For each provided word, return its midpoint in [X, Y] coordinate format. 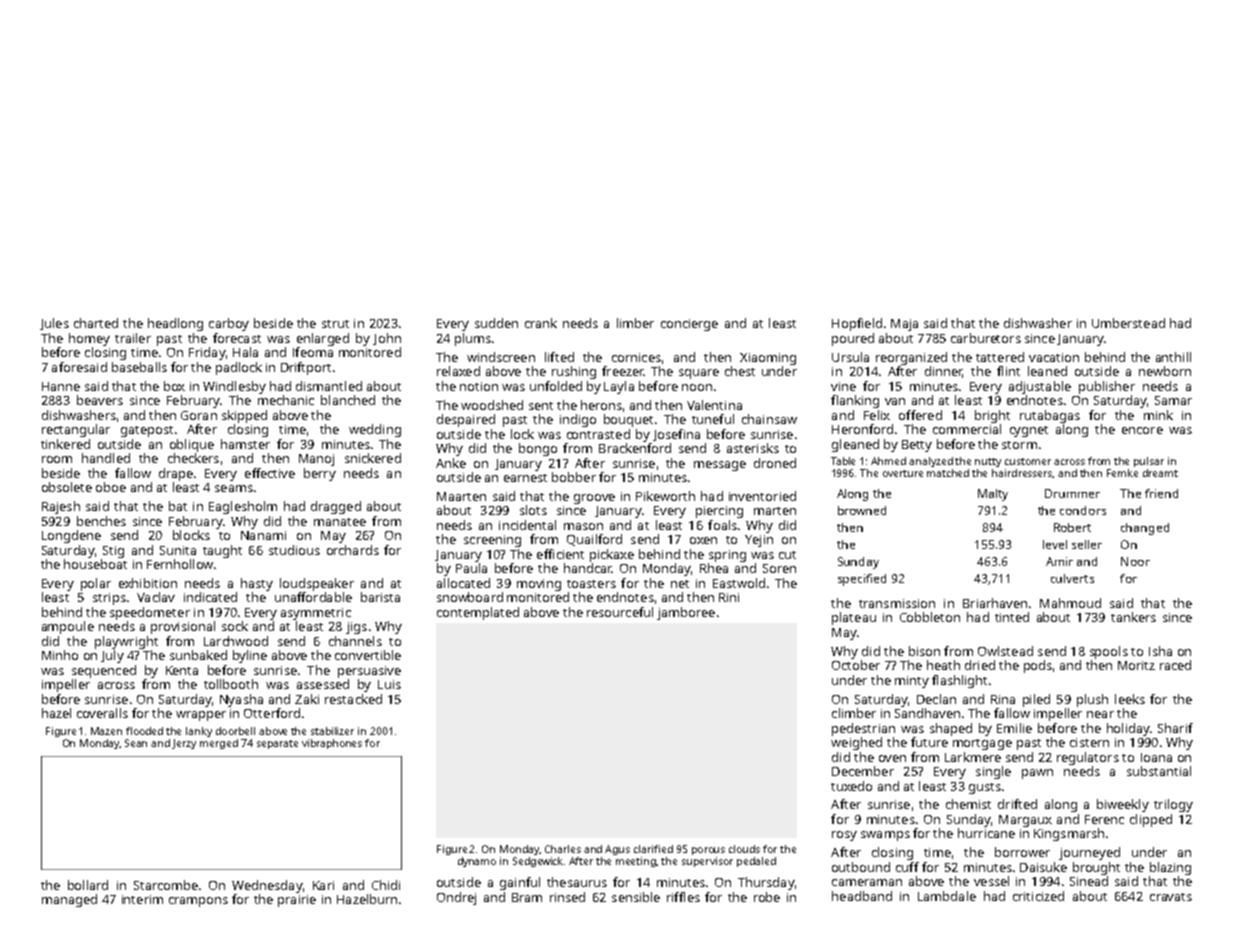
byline [250, 656]
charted [96, 323]
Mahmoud [1070, 603]
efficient [560, 554]
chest [740, 371]
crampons [198, 902]
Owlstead [1005, 651]
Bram [527, 897]
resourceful [620, 612]
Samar [1173, 400]
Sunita [178, 550]
